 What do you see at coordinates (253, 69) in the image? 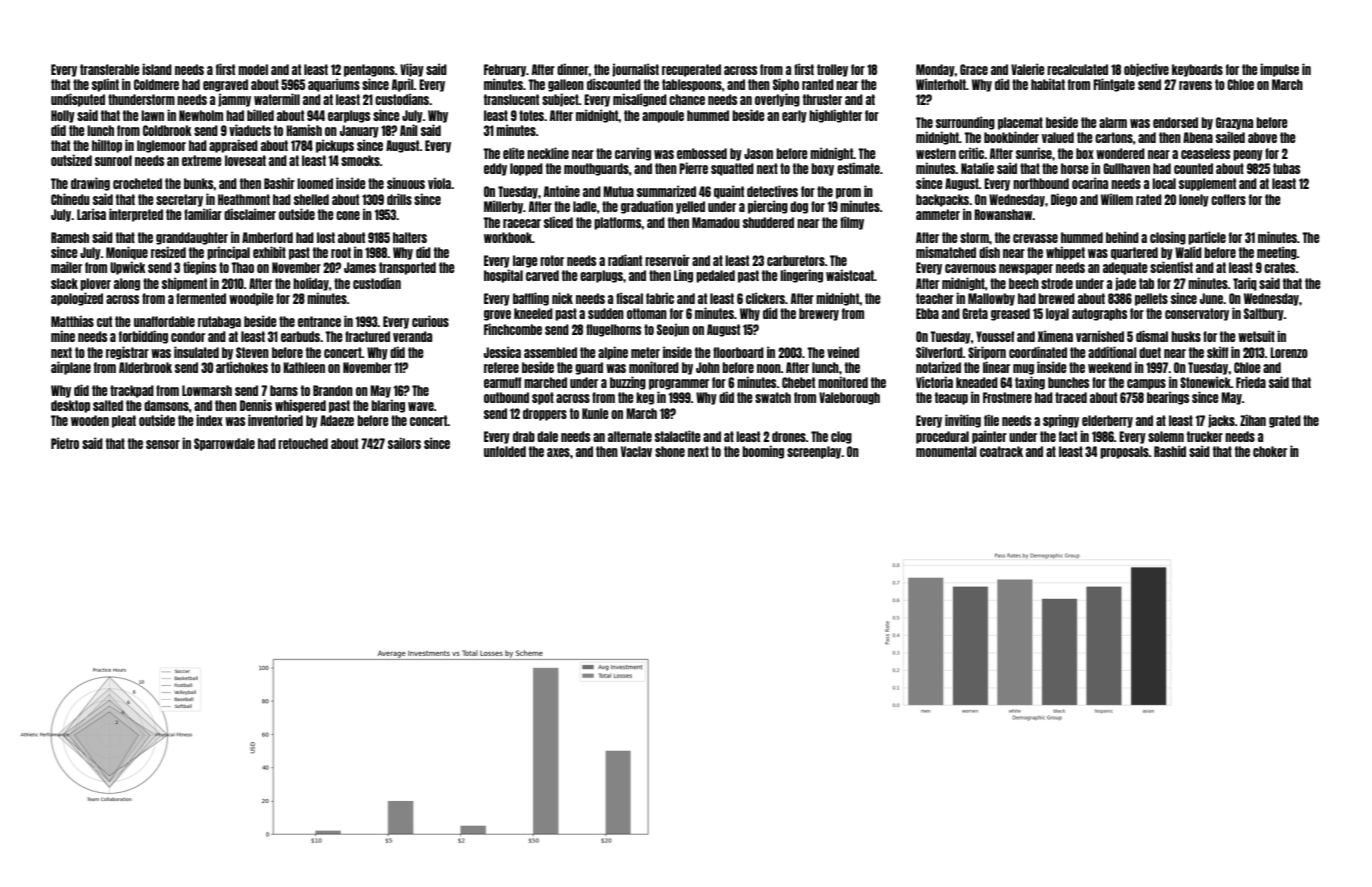
I see `model` at bounding box center [253, 69].
